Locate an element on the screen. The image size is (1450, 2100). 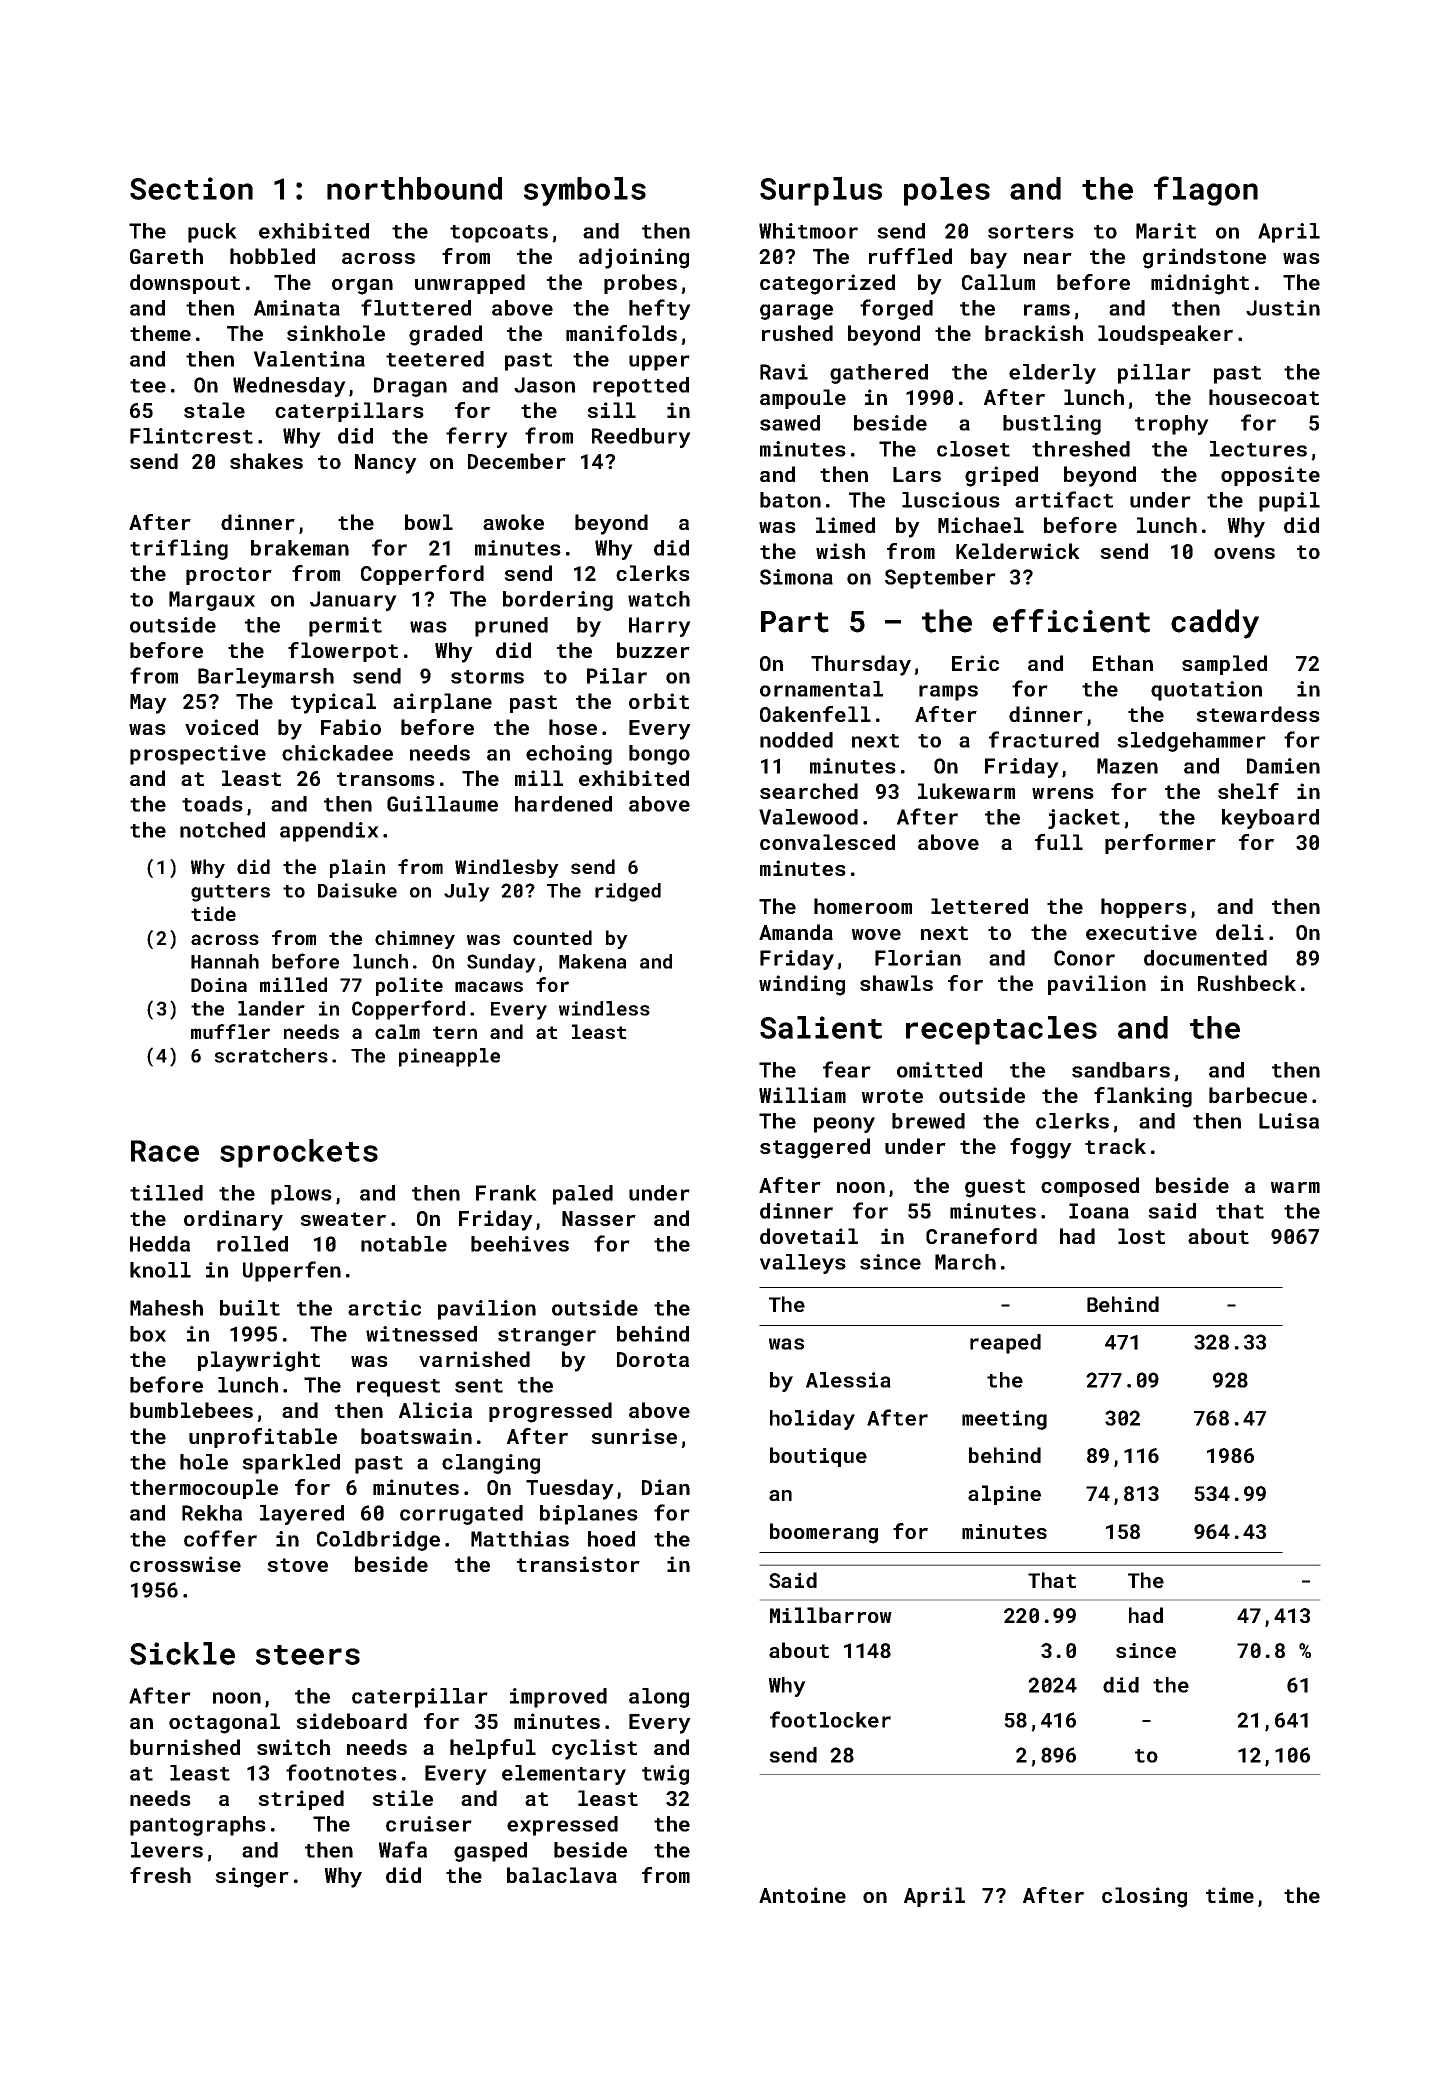
boomerang is located at coordinates (824, 1533).
